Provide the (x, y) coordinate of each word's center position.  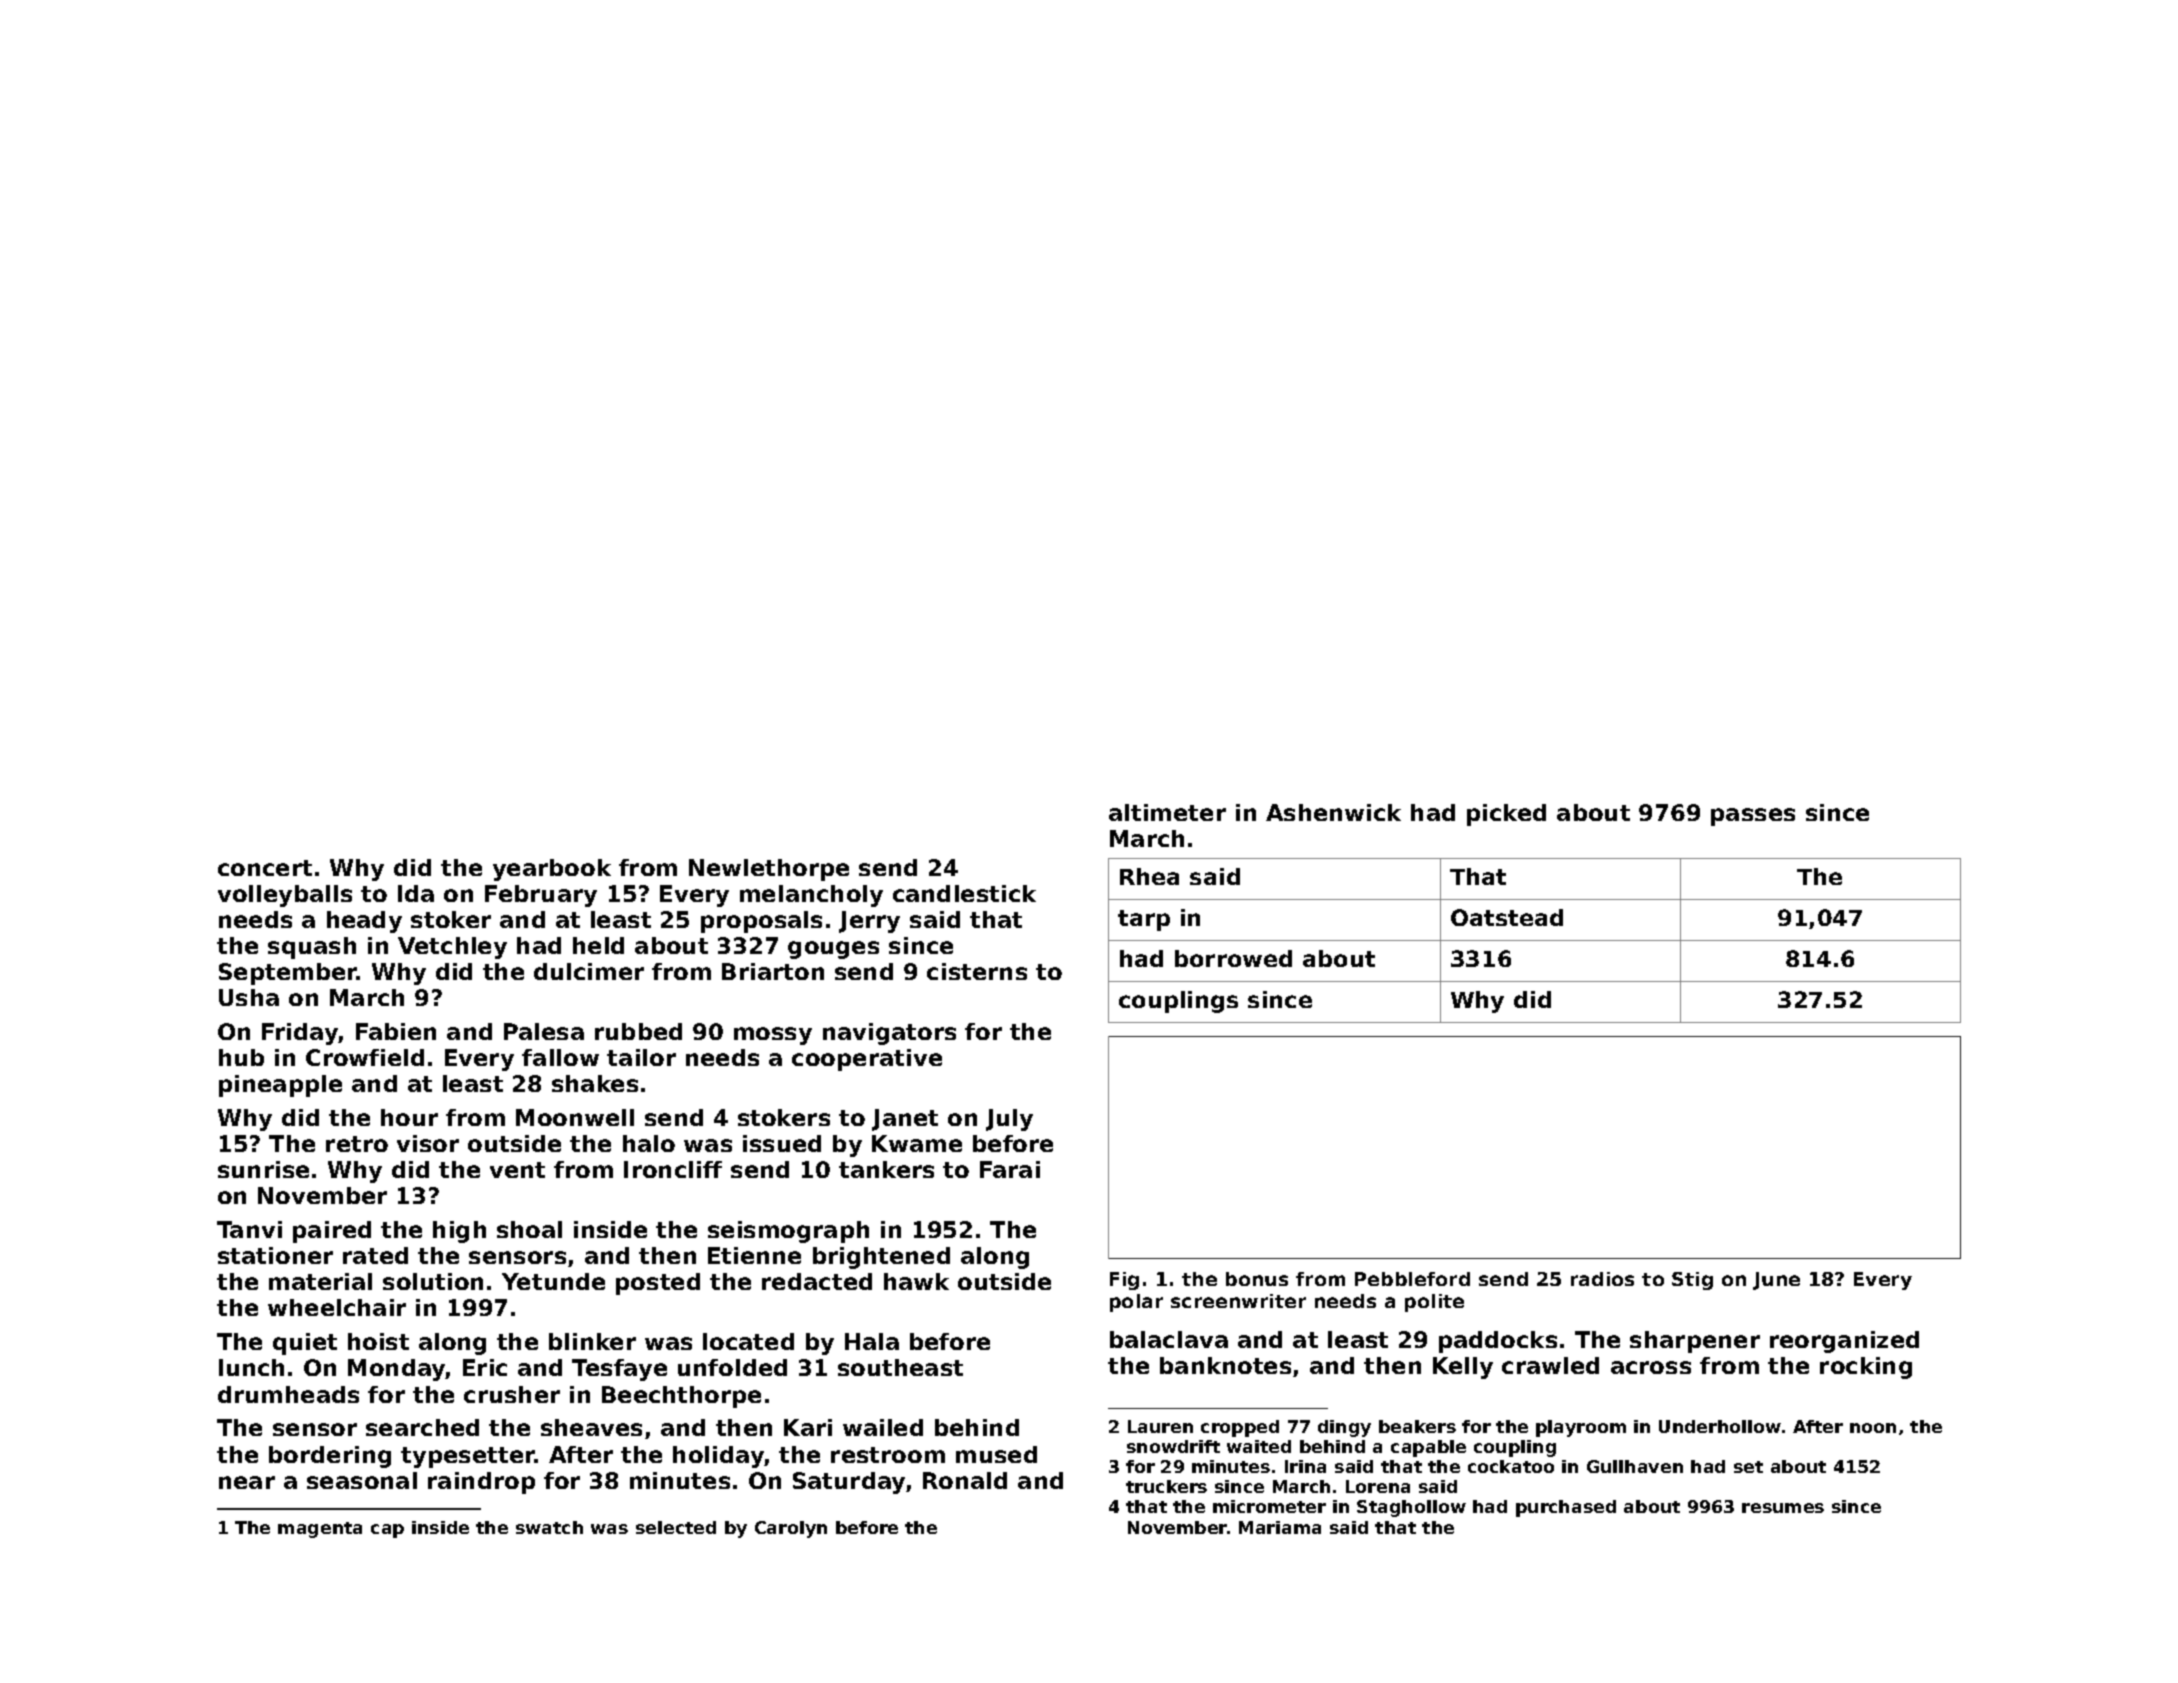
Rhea (1149, 876)
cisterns (977, 971)
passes (1753, 817)
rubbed (638, 1031)
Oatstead (1507, 917)
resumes (1783, 1508)
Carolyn (791, 1529)
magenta (320, 1530)
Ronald (965, 1480)
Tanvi (249, 1229)
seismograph (788, 1232)
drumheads (288, 1394)
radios (1602, 1279)
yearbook (552, 870)
